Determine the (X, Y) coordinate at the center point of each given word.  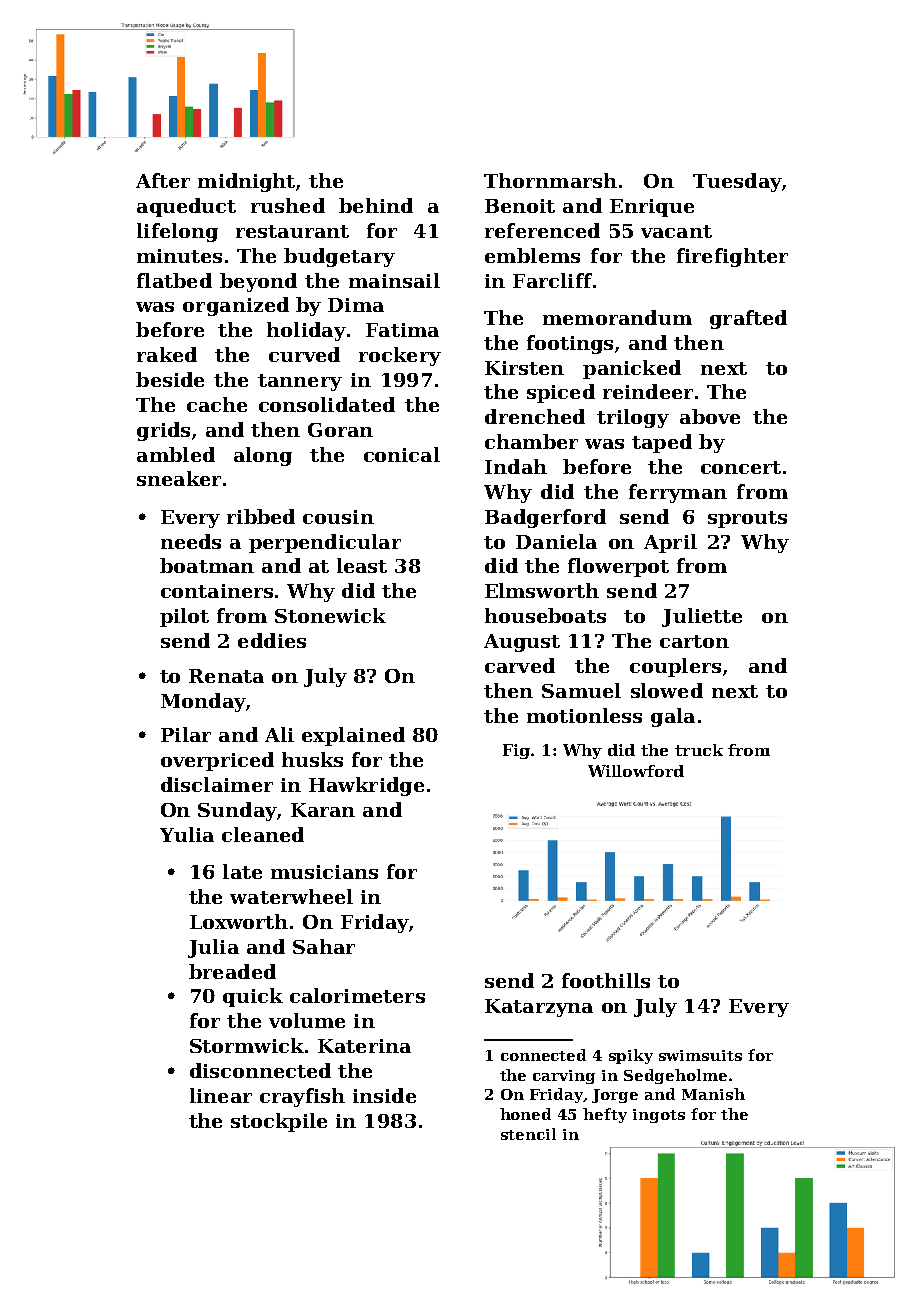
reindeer (648, 391)
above (710, 416)
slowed (667, 690)
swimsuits (700, 1055)
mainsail (394, 280)
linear (221, 1095)
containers (217, 591)
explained (353, 736)
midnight (246, 182)
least (362, 565)
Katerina (364, 1046)
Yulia (187, 834)
